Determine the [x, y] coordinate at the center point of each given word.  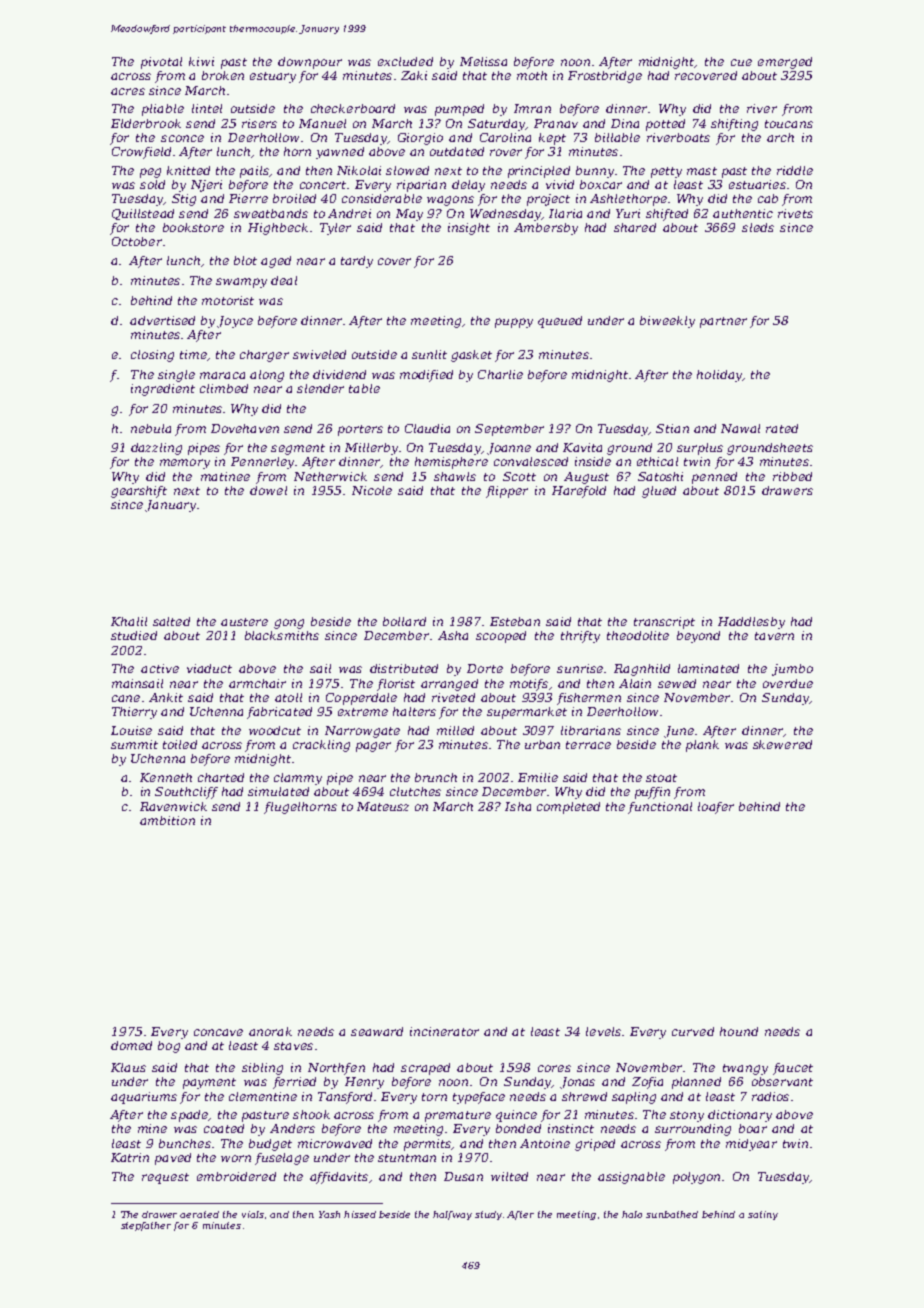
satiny [763, 1215]
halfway [452, 1215]
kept [552, 139]
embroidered [236, 1176]
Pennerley [262, 463]
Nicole [372, 490]
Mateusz [383, 806]
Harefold [579, 492]
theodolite [638, 635]
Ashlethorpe [628, 200]
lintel [207, 108]
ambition [167, 820]
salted [171, 621]
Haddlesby [751, 623]
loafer [716, 808]
